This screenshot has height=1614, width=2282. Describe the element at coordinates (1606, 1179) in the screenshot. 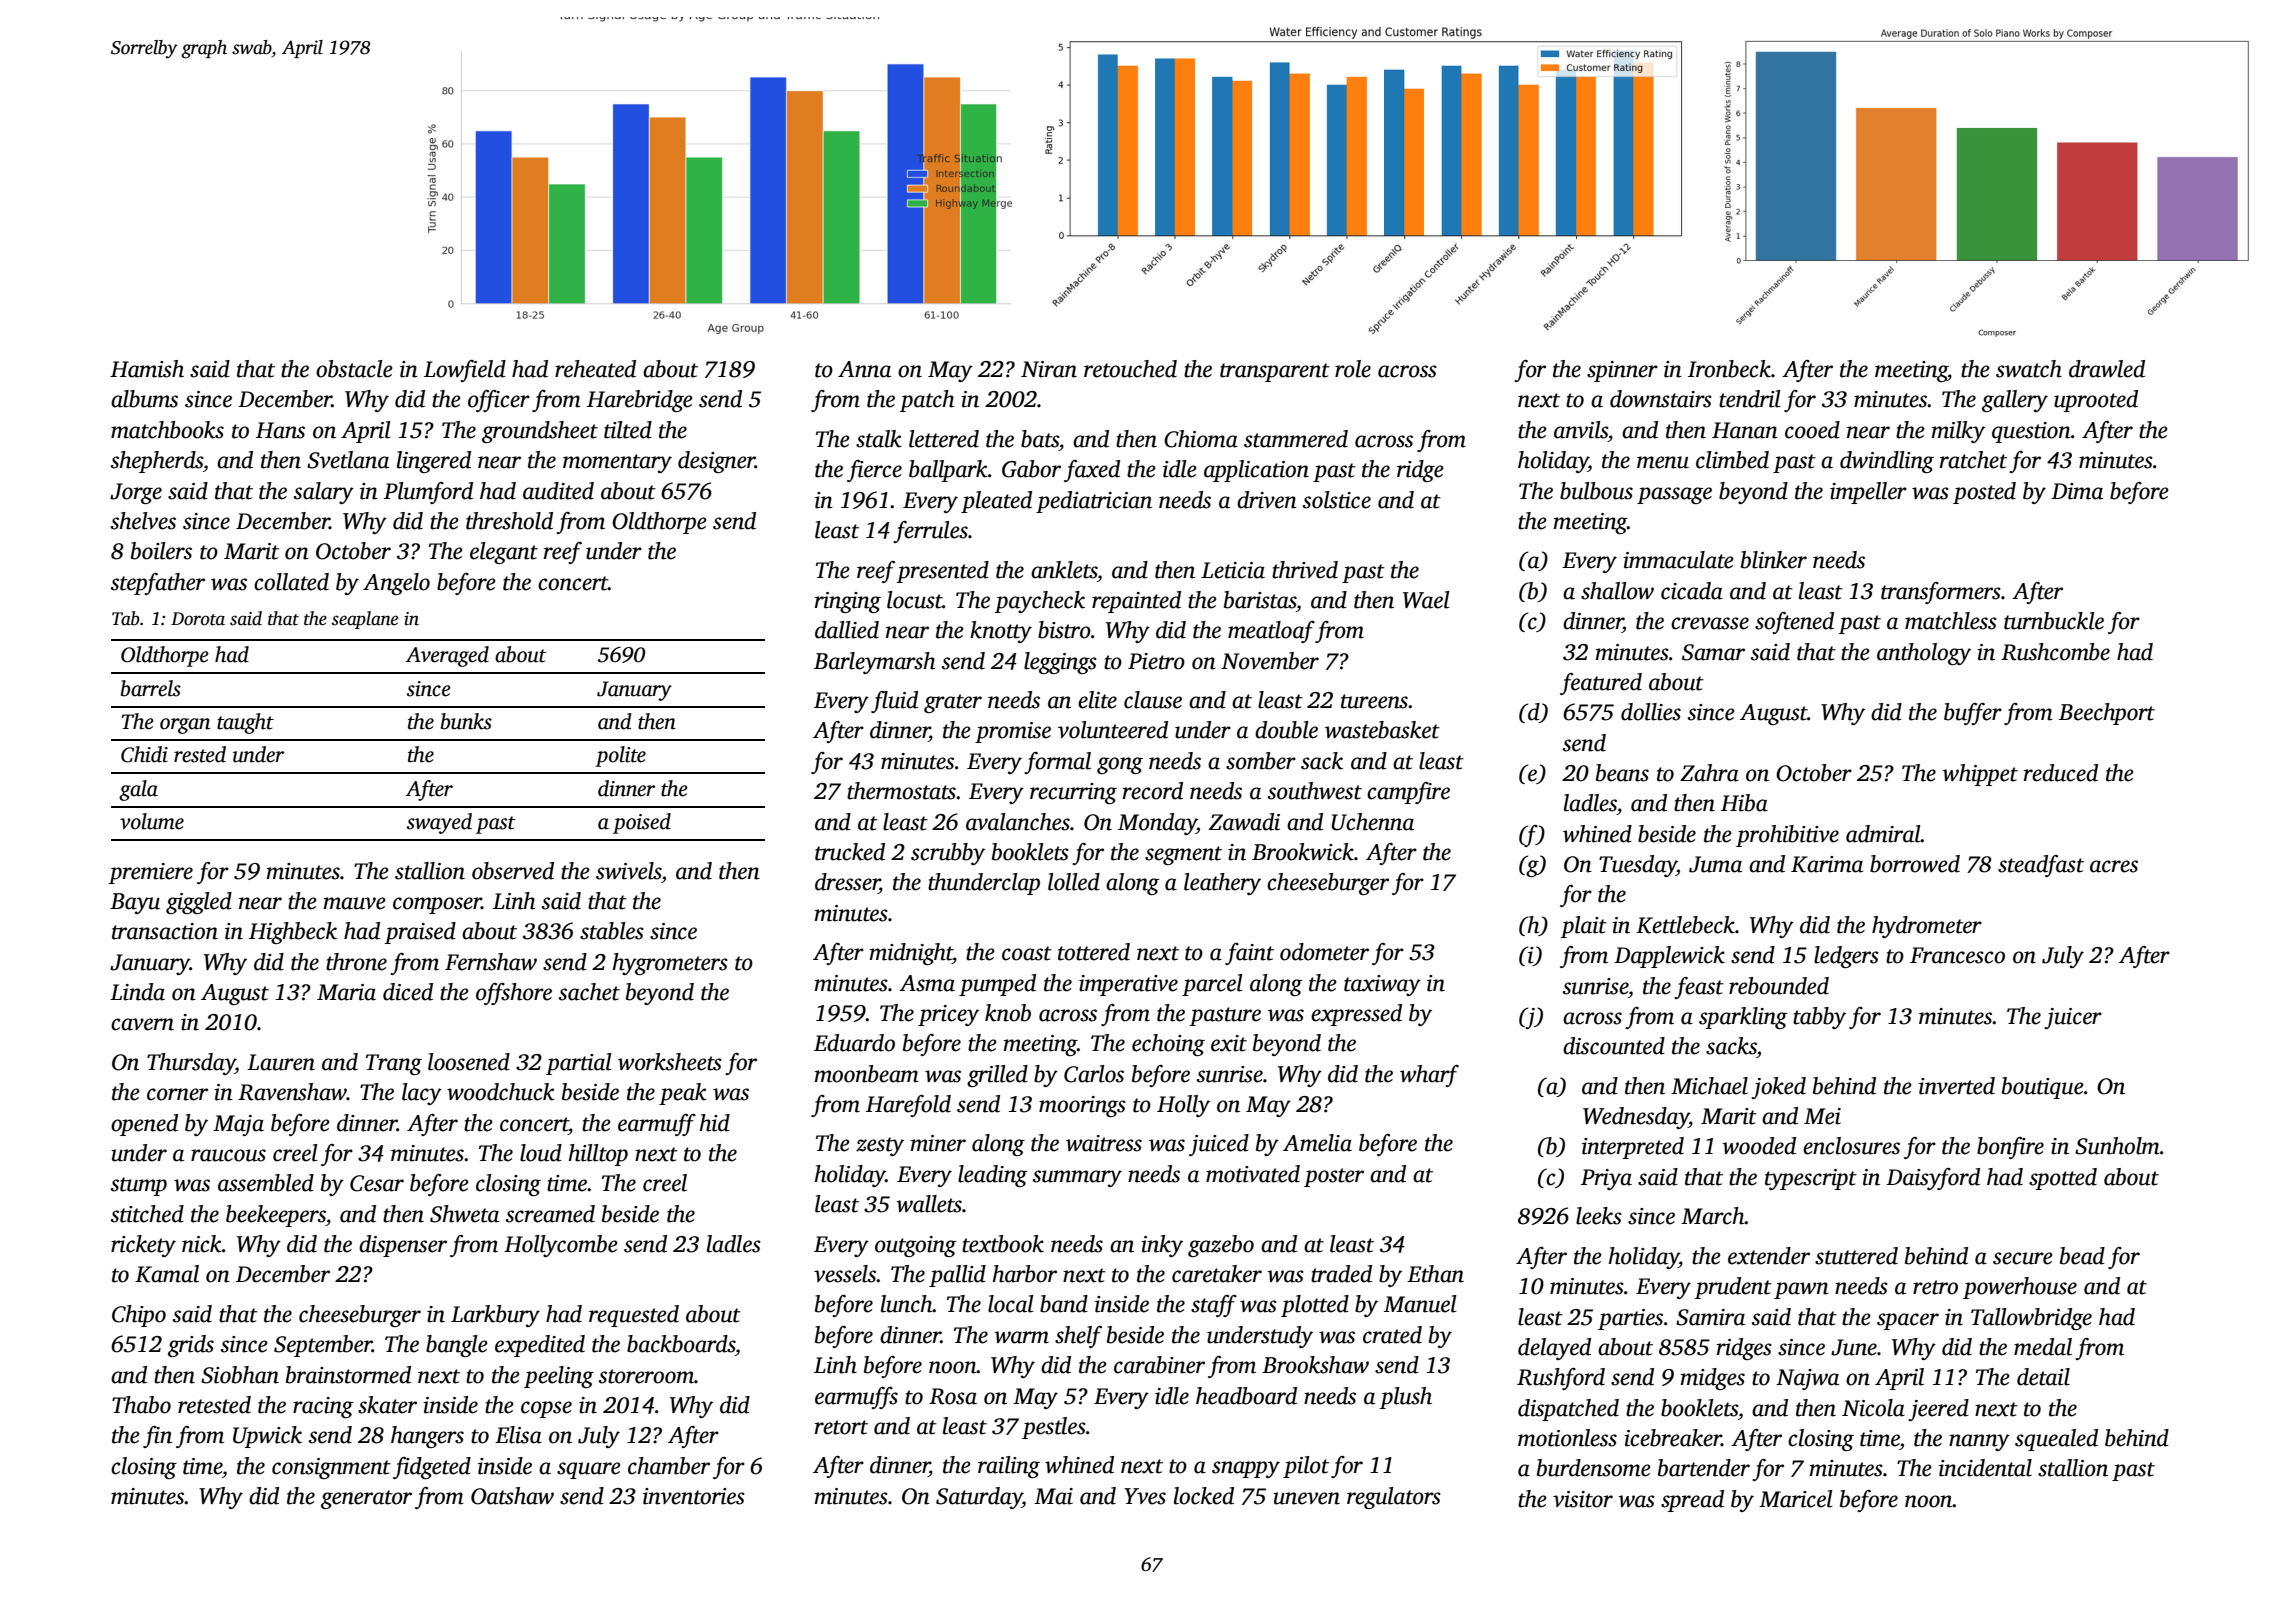

I see `Priya` at that location.
